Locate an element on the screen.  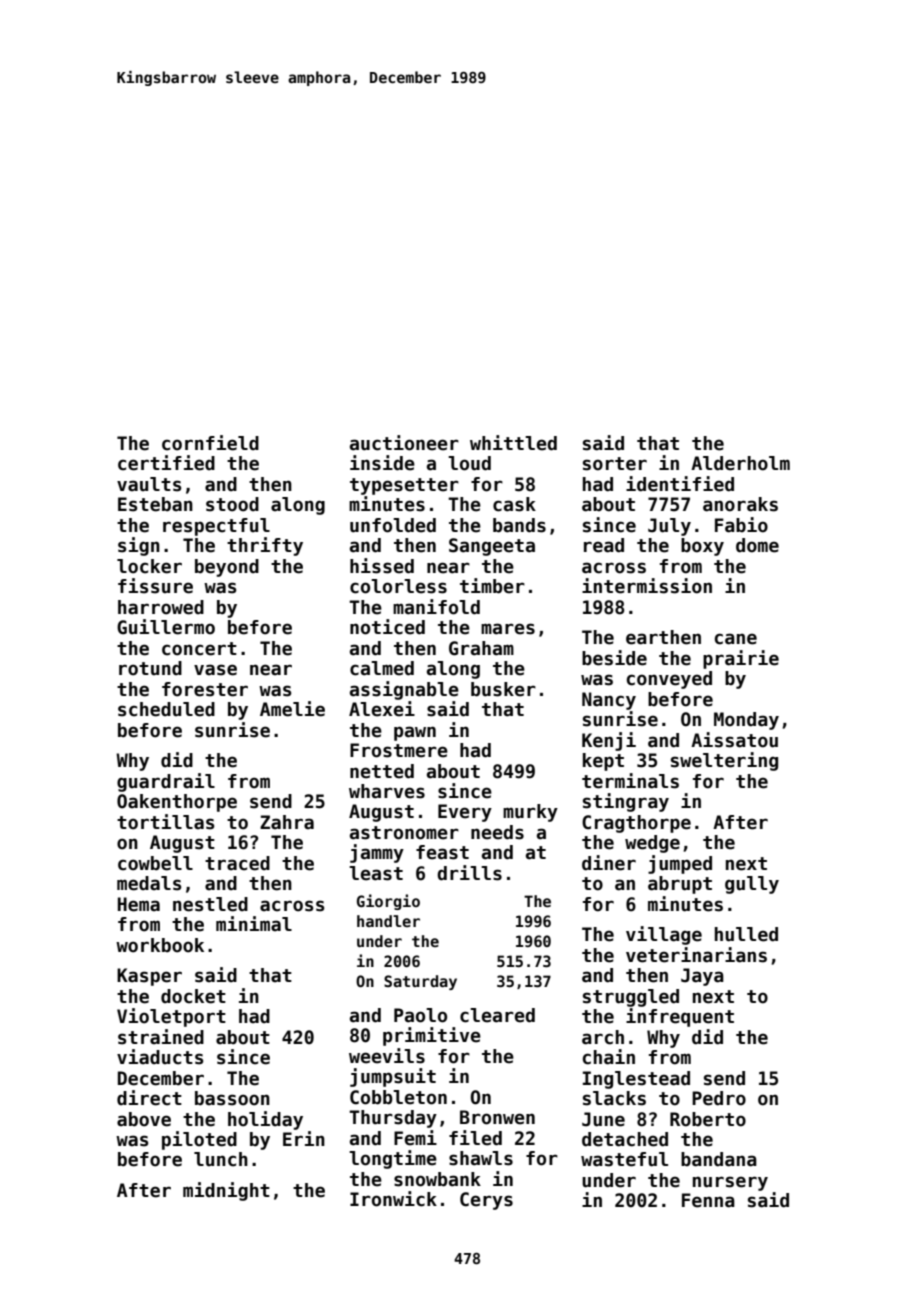
Saturday is located at coordinates (420, 982).
